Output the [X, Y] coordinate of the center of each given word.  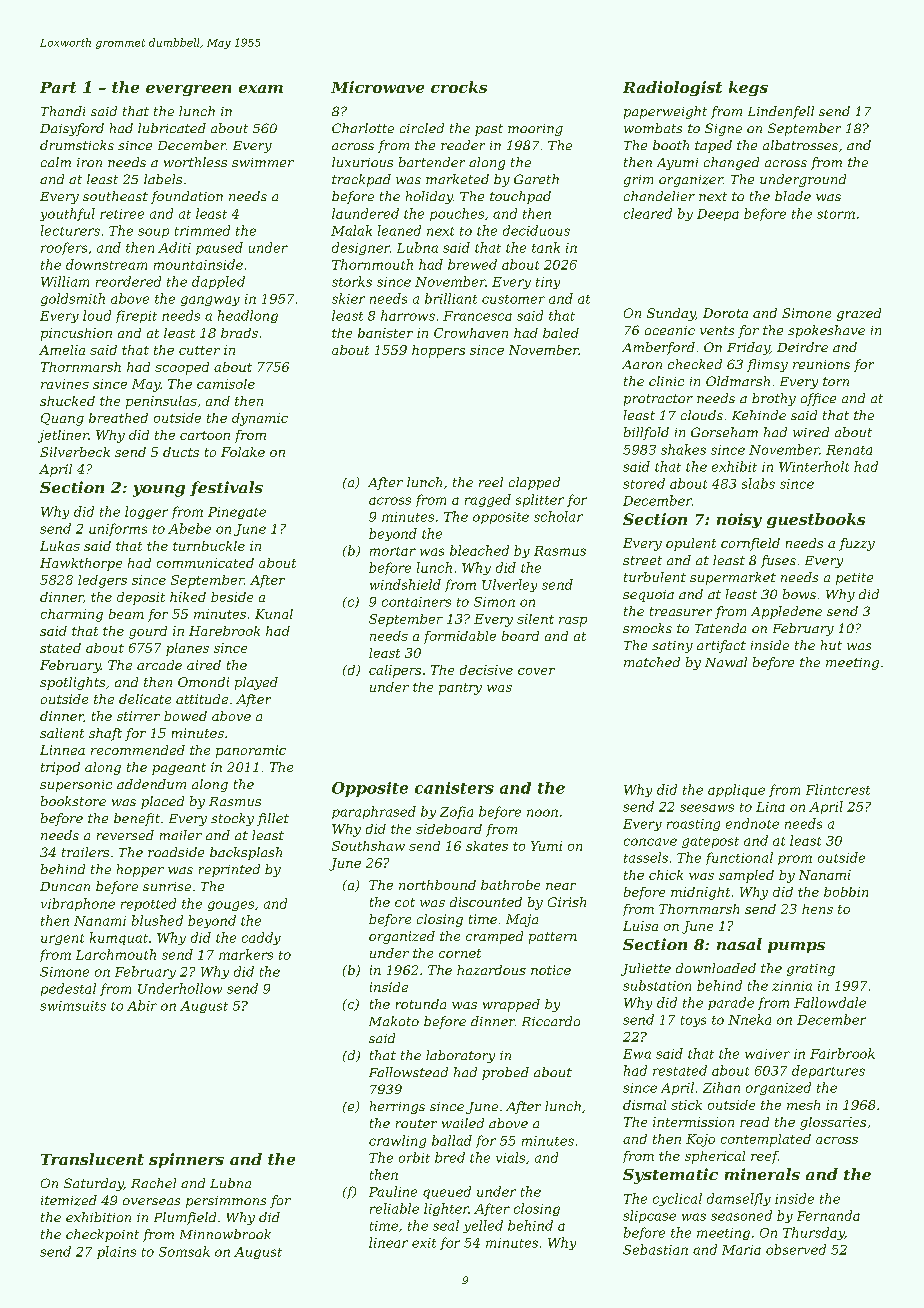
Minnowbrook [225, 1234]
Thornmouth [372, 264]
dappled [218, 282]
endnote [752, 823]
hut [831, 645]
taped [713, 146]
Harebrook [224, 631]
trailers [85, 852]
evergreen [188, 90]
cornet [460, 953]
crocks [459, 87]
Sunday [671, 314]
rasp [573, 622]
